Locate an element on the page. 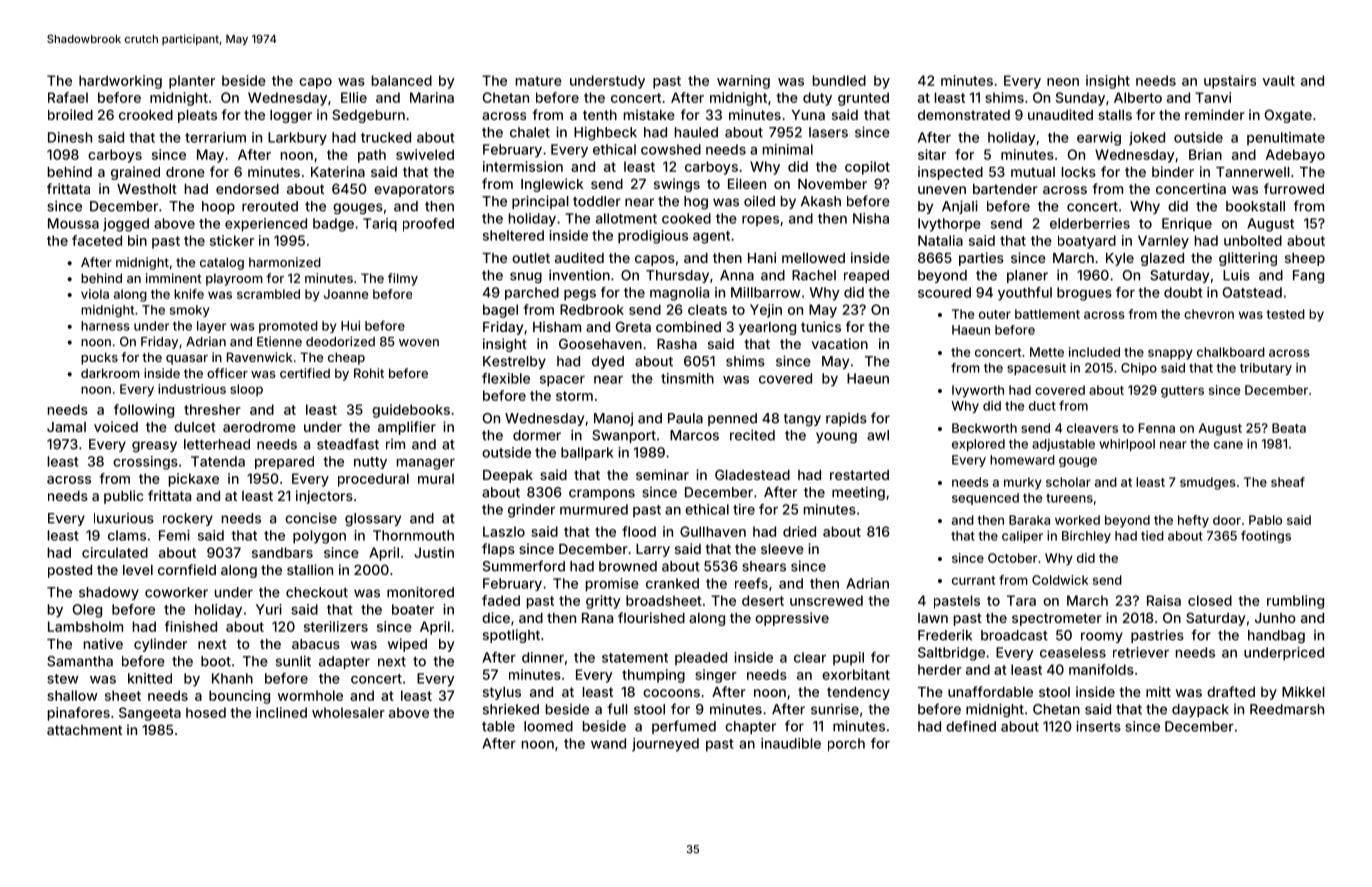 Image resolution: width=1372 pixels, height=887 pixels. attachment is located at coordinates (84, 730).
